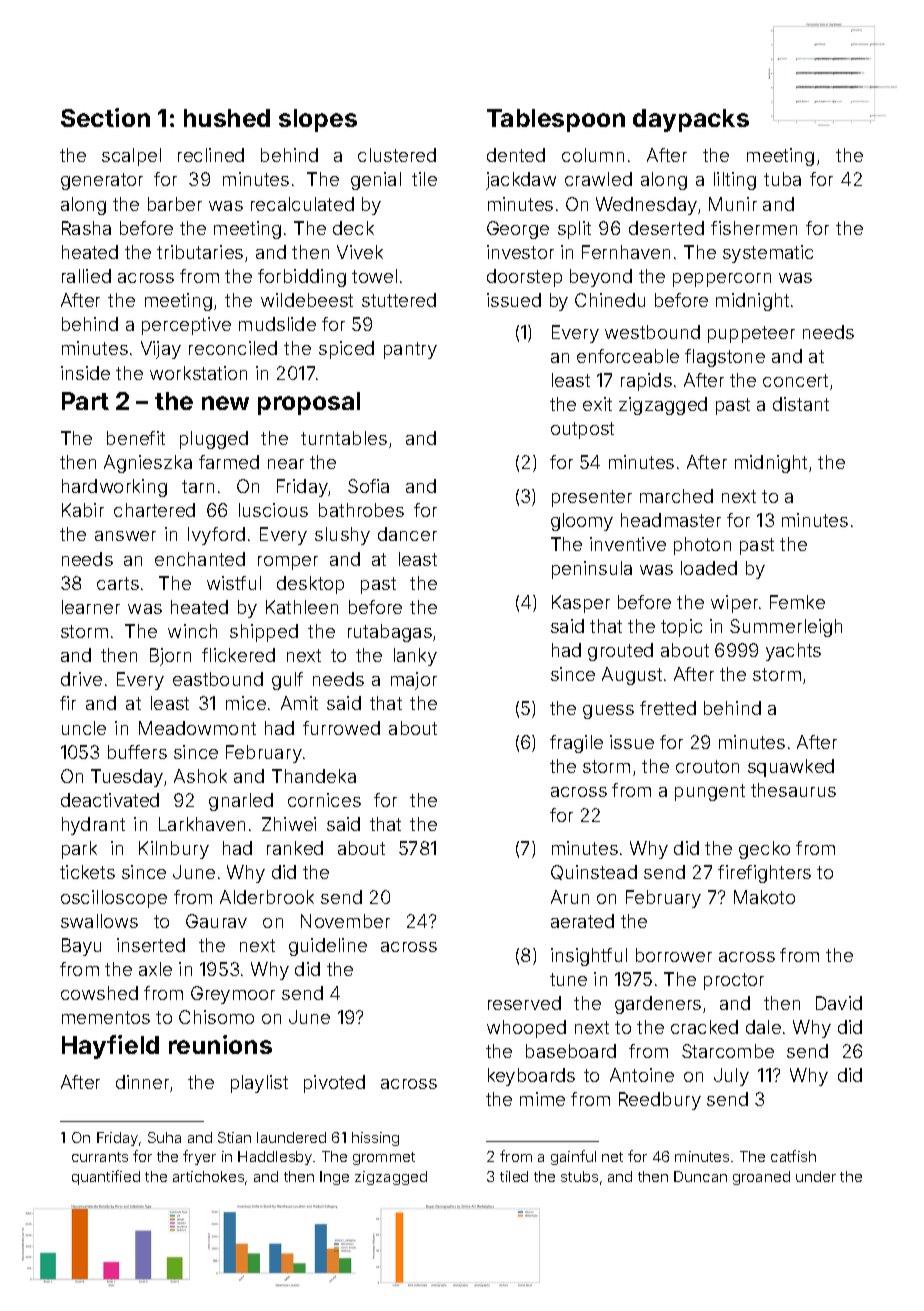 This page has width=924, height=1311. I want to click on ranked, so click(295, 848).
